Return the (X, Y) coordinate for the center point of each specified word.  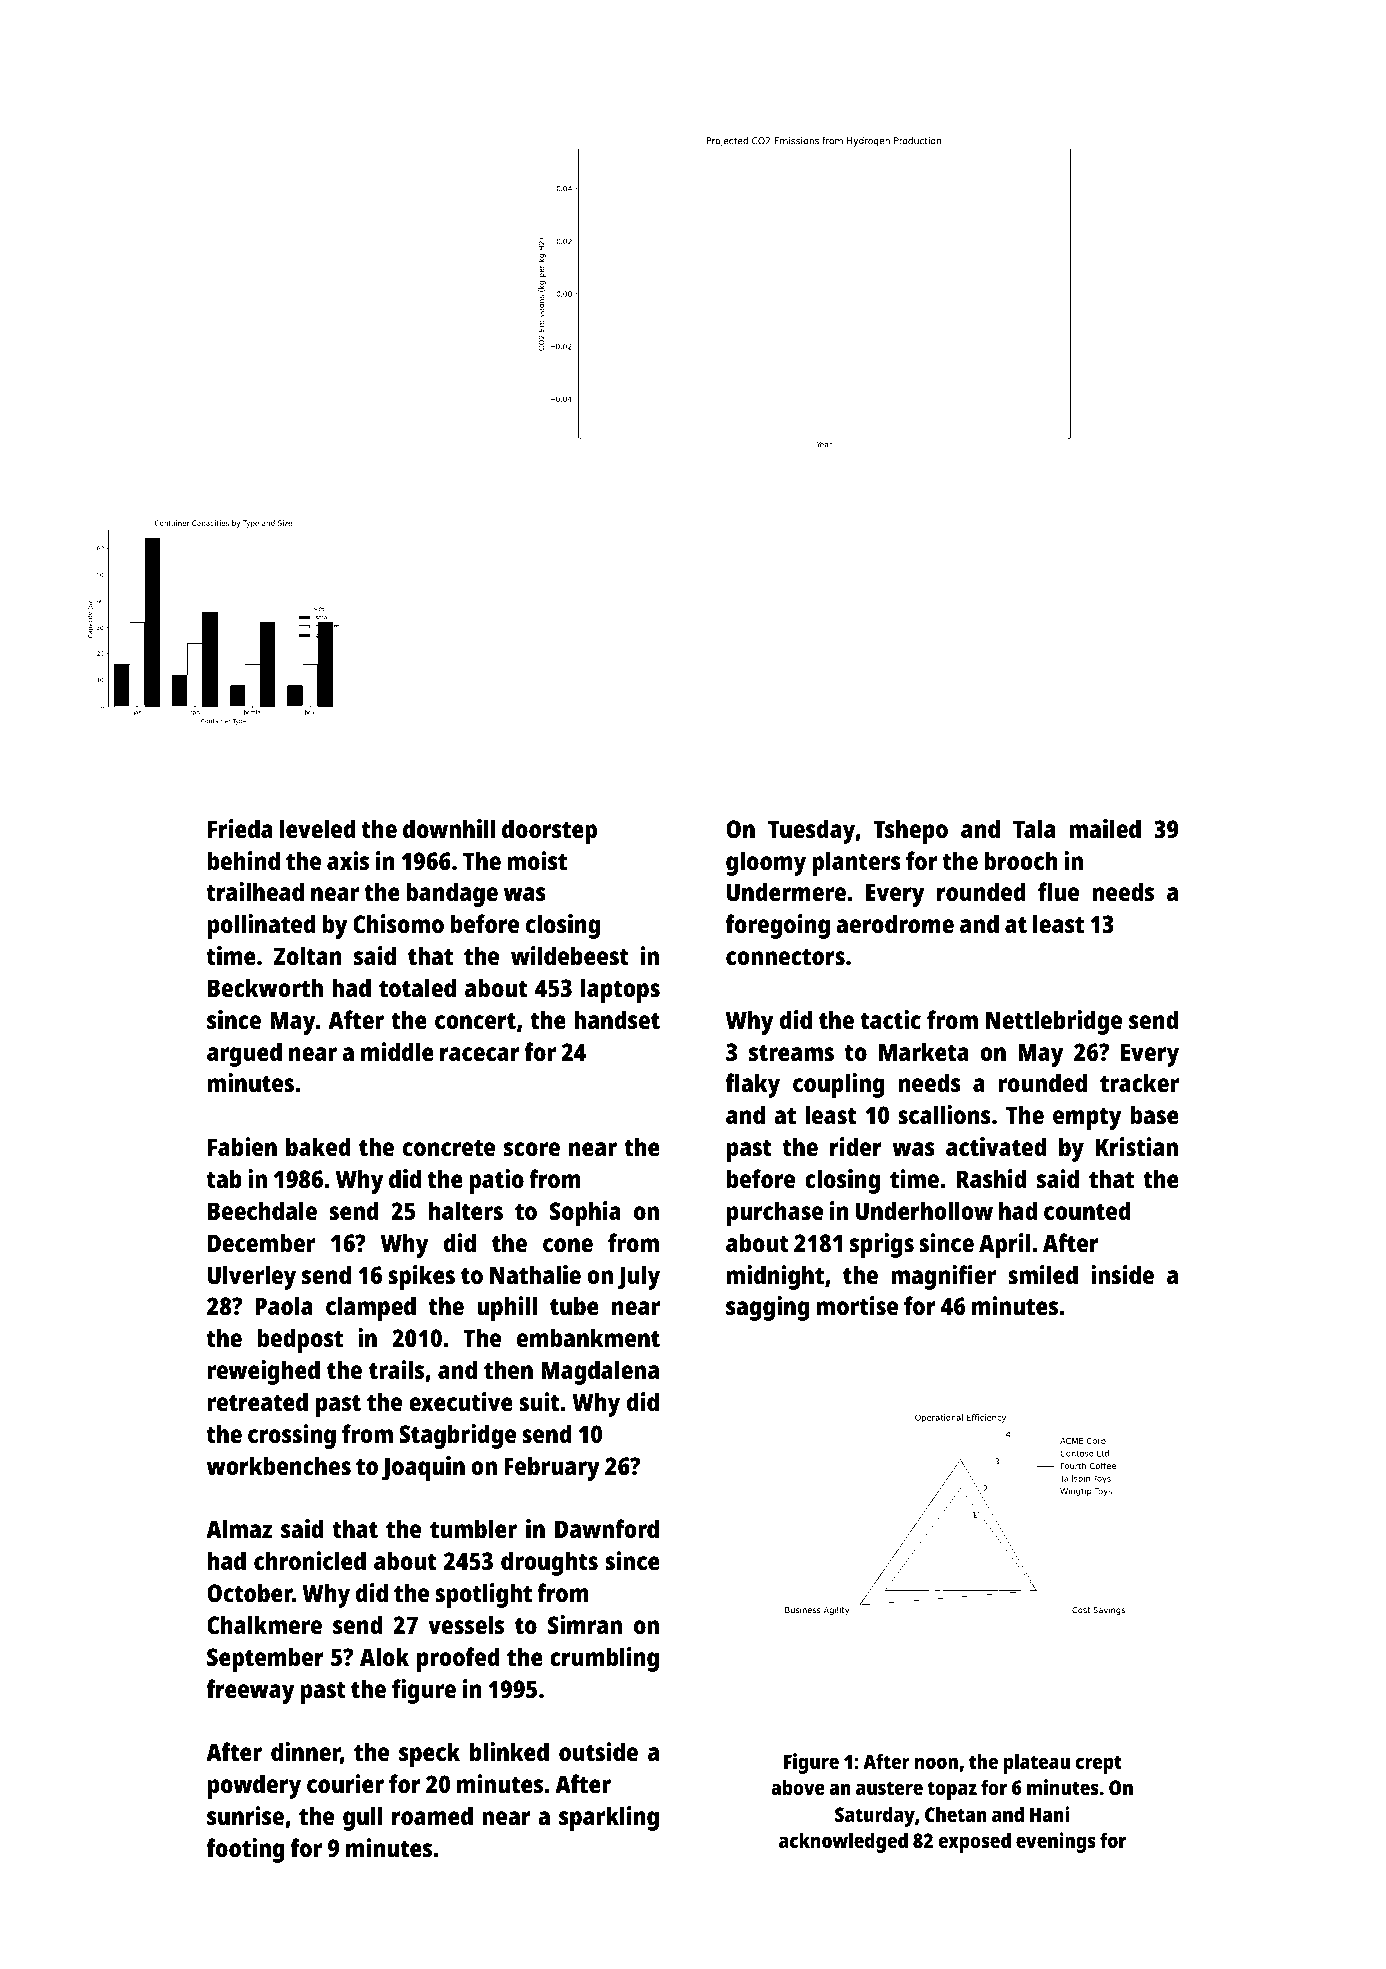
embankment (588, 1337)
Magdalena (600, 1372)
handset (617, 1019)
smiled (1043, 1274)
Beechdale (262, 1210)
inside (1122, 1274)
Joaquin (423, 1468)
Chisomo (398, 923)
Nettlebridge (1054, 1022)
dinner (305, 1753)
